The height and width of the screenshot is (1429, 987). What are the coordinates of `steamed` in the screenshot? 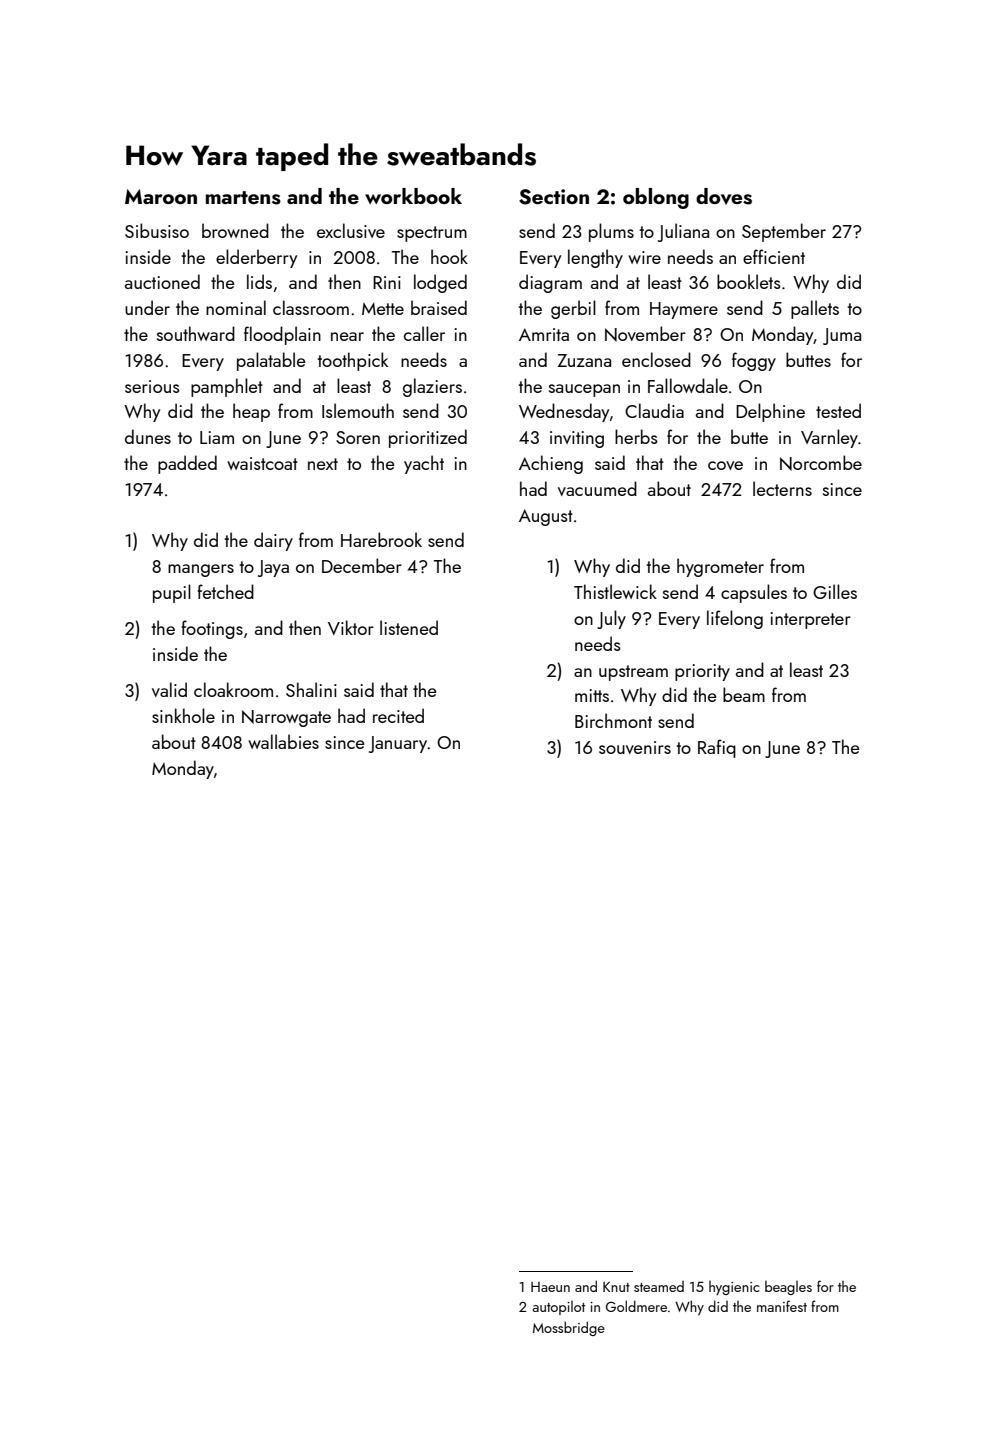 It's located at (659, 1286).
